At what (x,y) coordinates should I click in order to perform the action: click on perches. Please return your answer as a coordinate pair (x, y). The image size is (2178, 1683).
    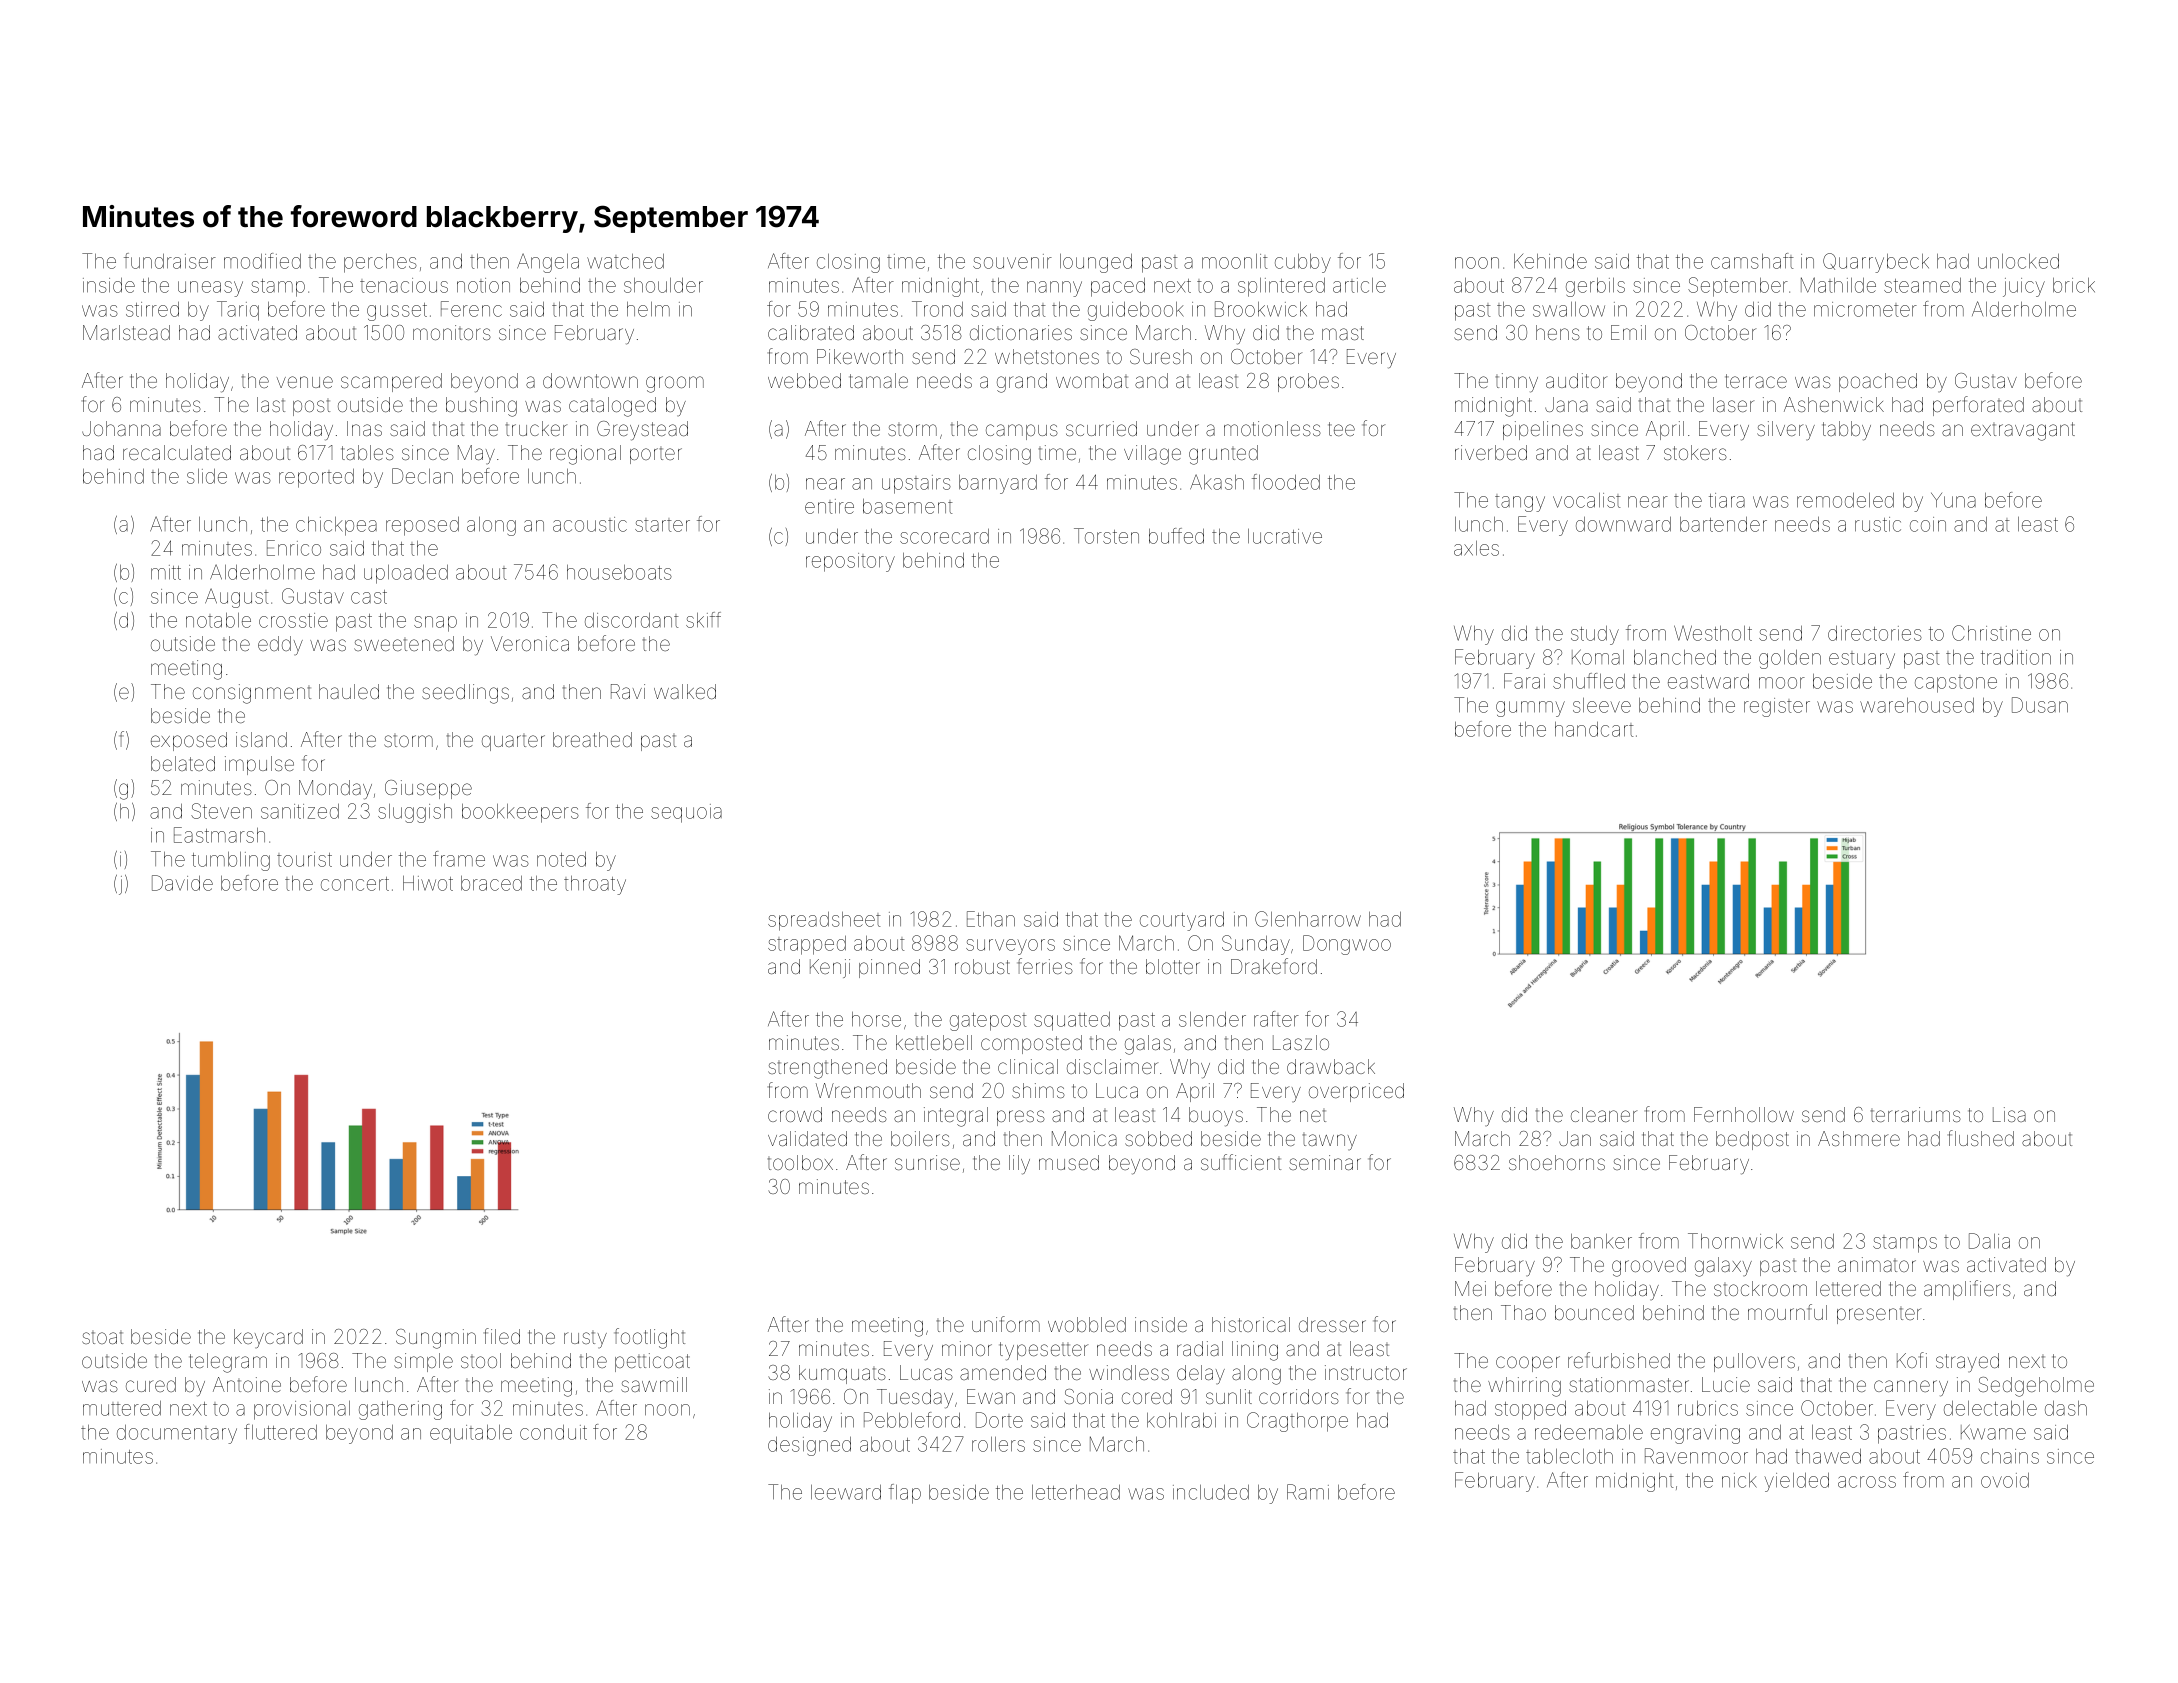
    Looking at the image, I should click on (380, 263).
